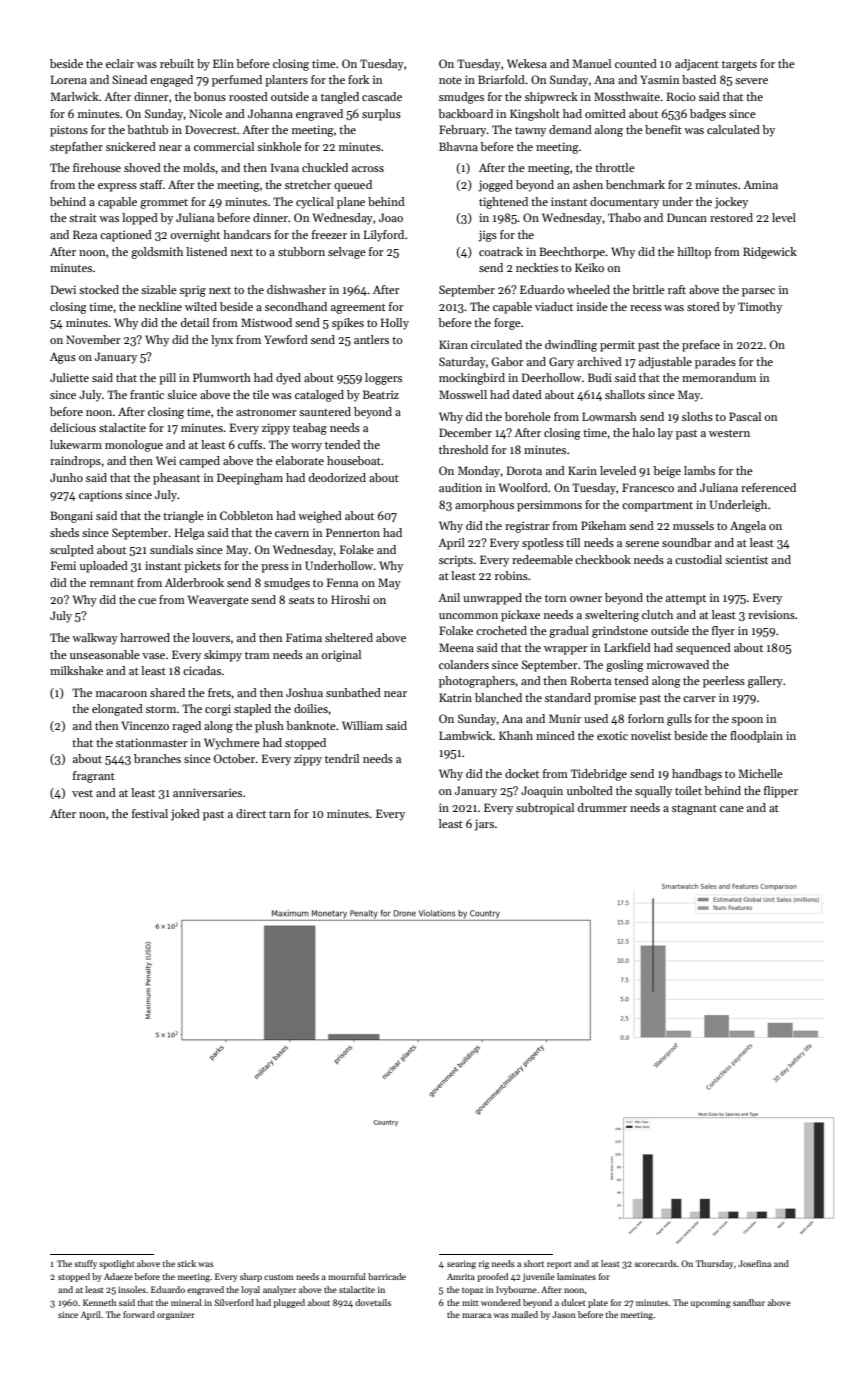 The image size is (849, 1400). Describe the element at coordinates (139, 1314) in the image. I see `forward` at that location.
